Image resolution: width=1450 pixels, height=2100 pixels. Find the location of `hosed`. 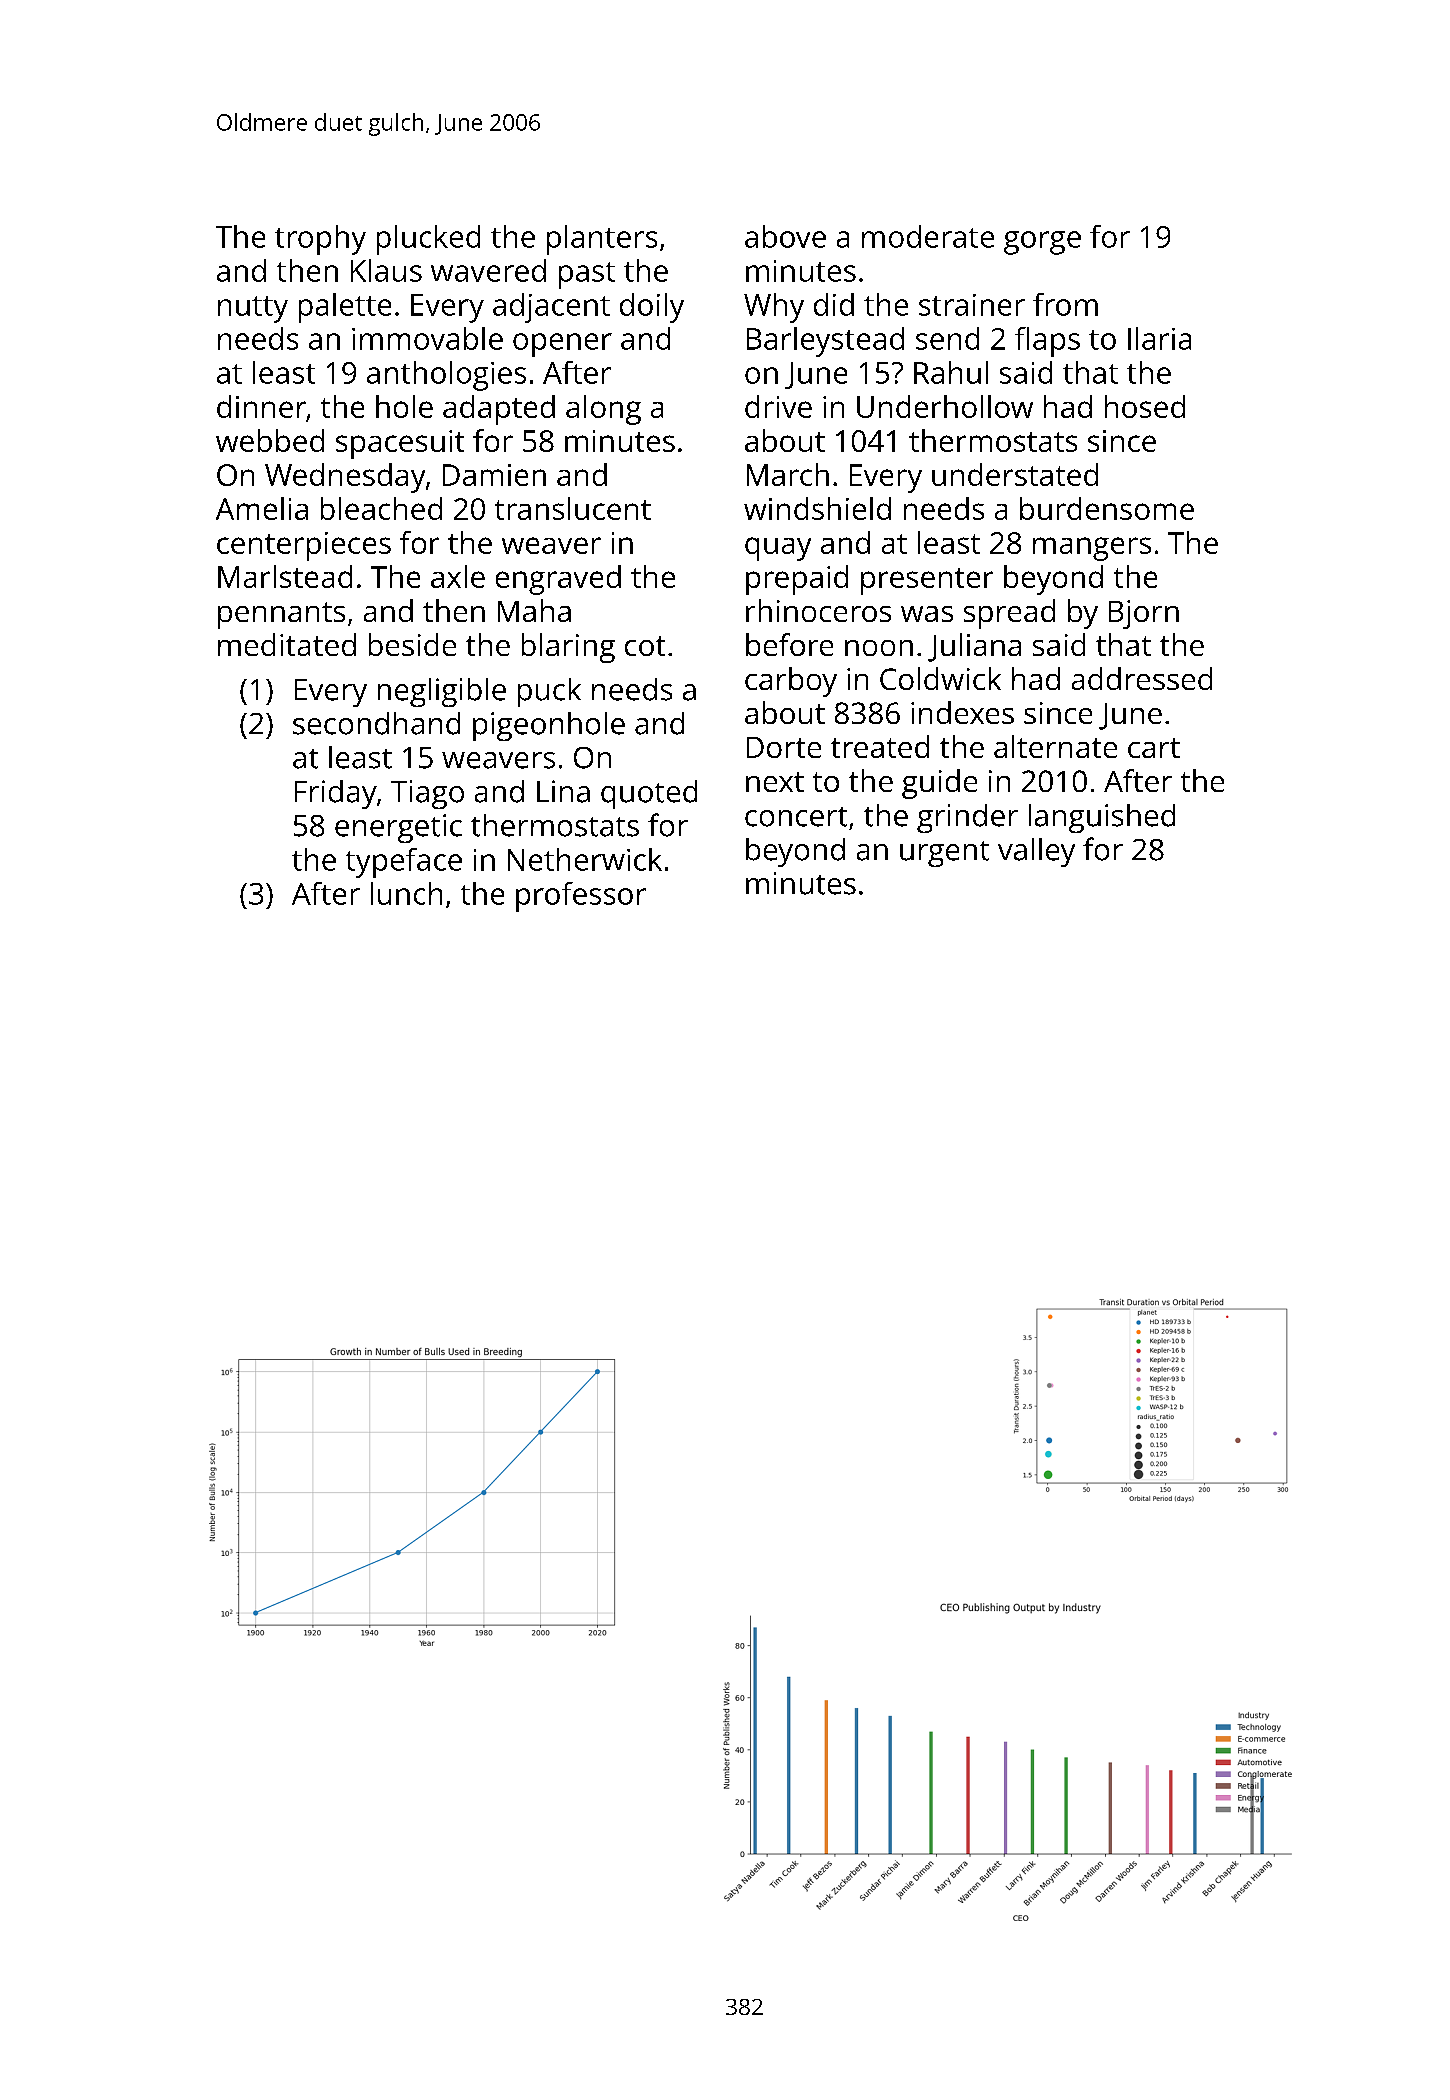

hosed is located at coordinates (1145, 406).
